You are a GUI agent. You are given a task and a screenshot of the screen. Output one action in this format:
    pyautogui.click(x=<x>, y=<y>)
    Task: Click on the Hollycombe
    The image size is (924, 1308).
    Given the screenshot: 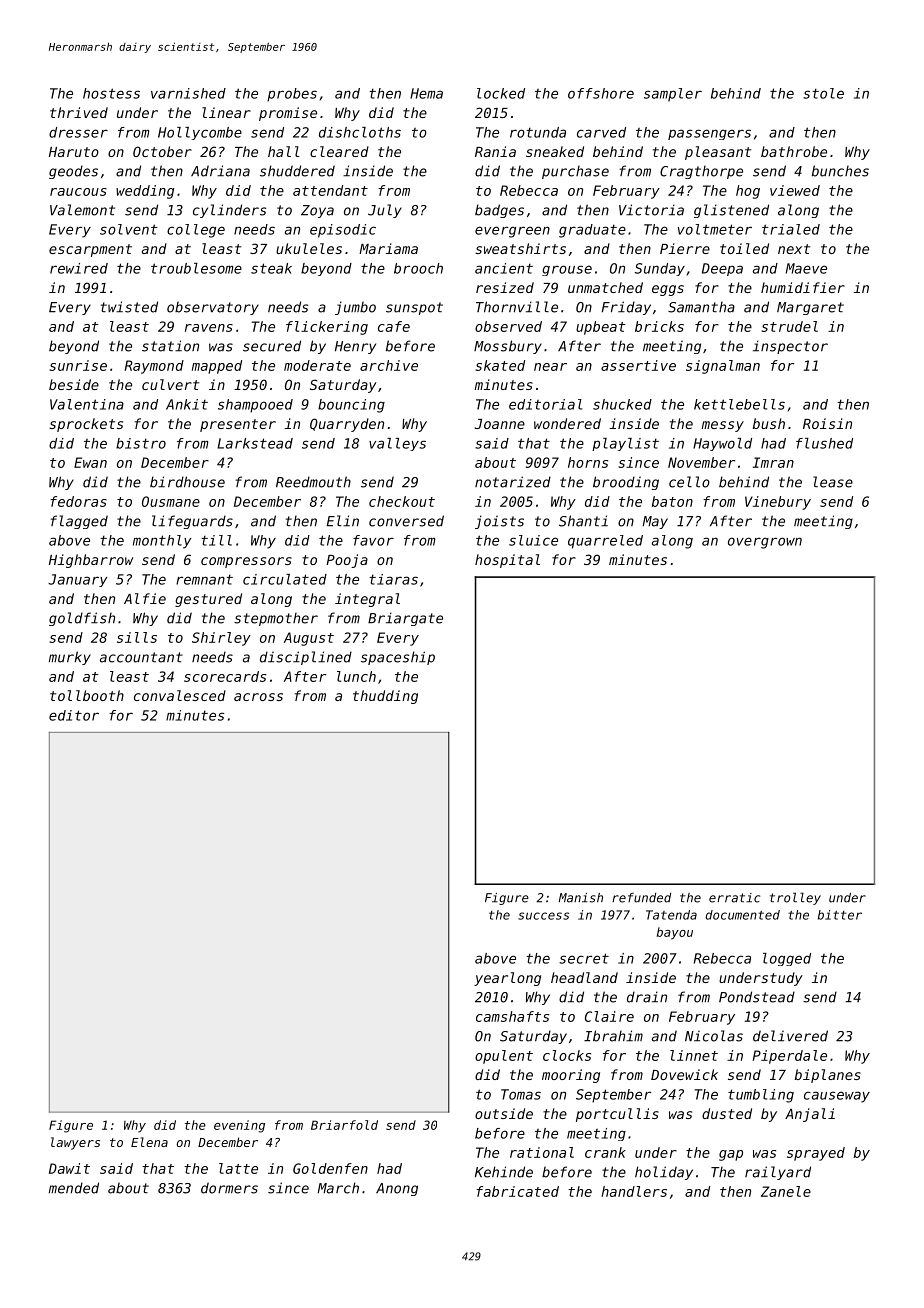 What is the action you would take?
    pyautogui.click(x=200, y=133)
